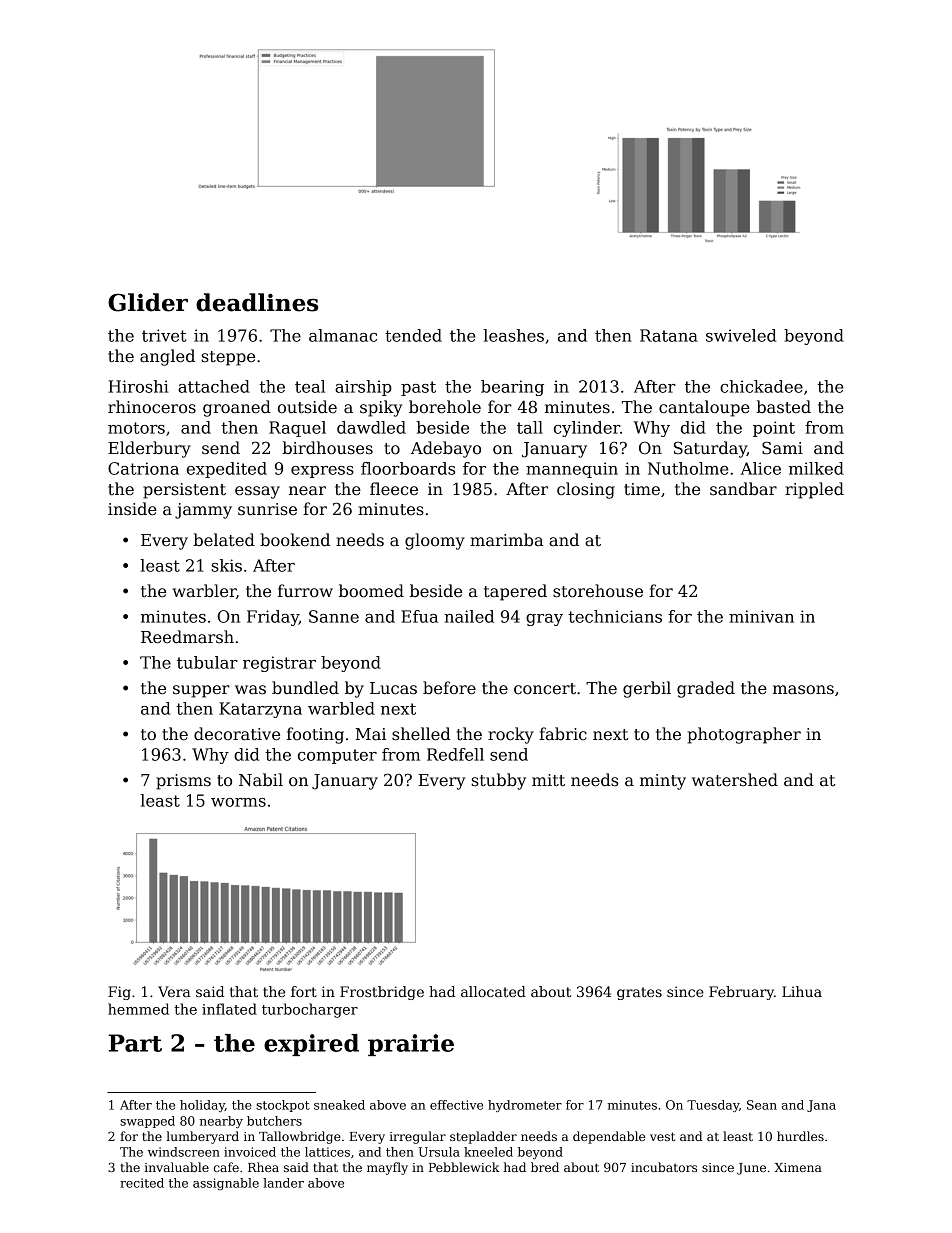 The image size is (952, 1233). Describe the element at coordinates (183, 782) in the screenshot. I see `prisms` at that location.
